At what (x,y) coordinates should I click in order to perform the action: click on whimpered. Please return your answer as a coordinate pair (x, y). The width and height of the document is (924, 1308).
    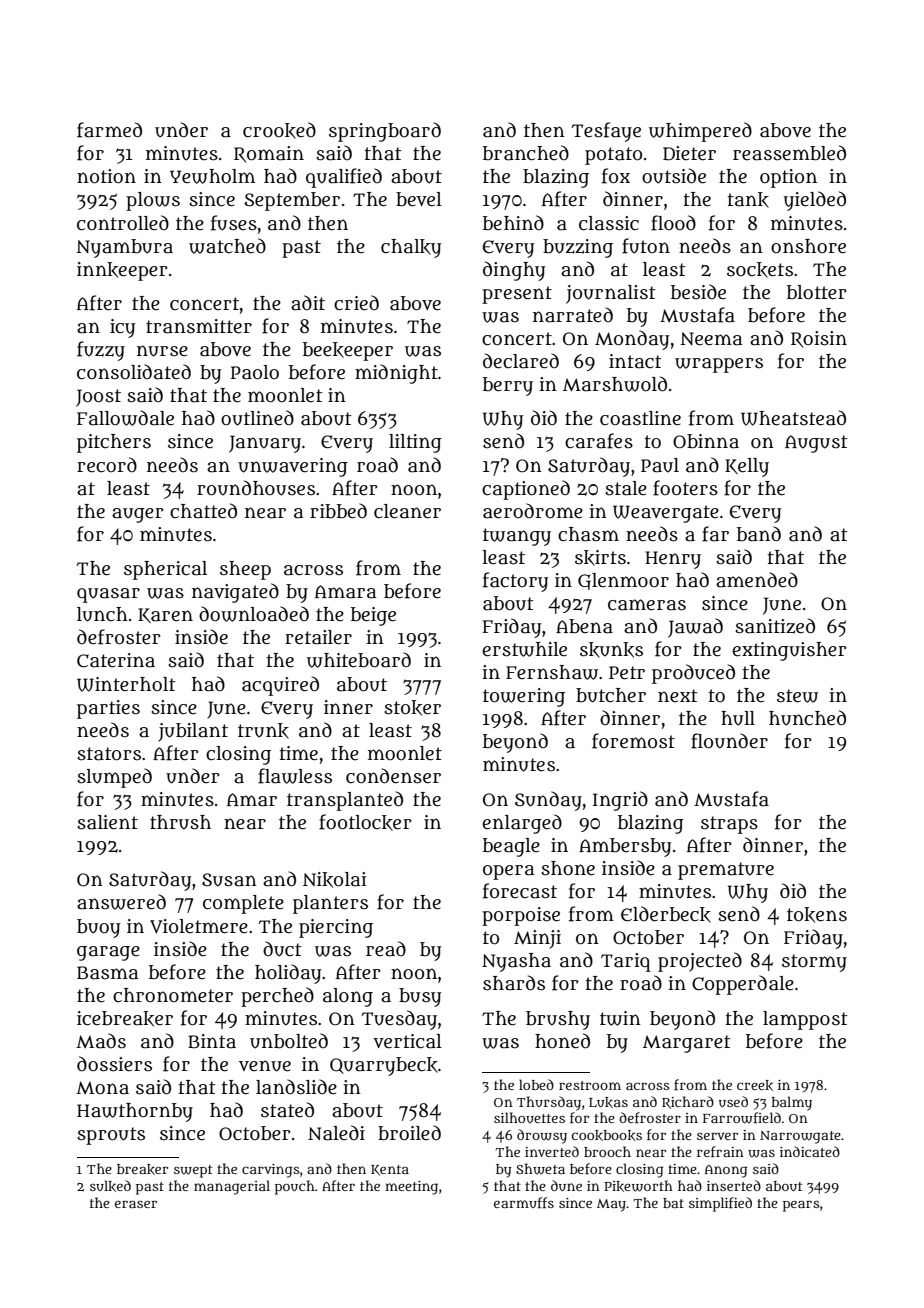
    Looking at the image, I should click on (700, 132).
